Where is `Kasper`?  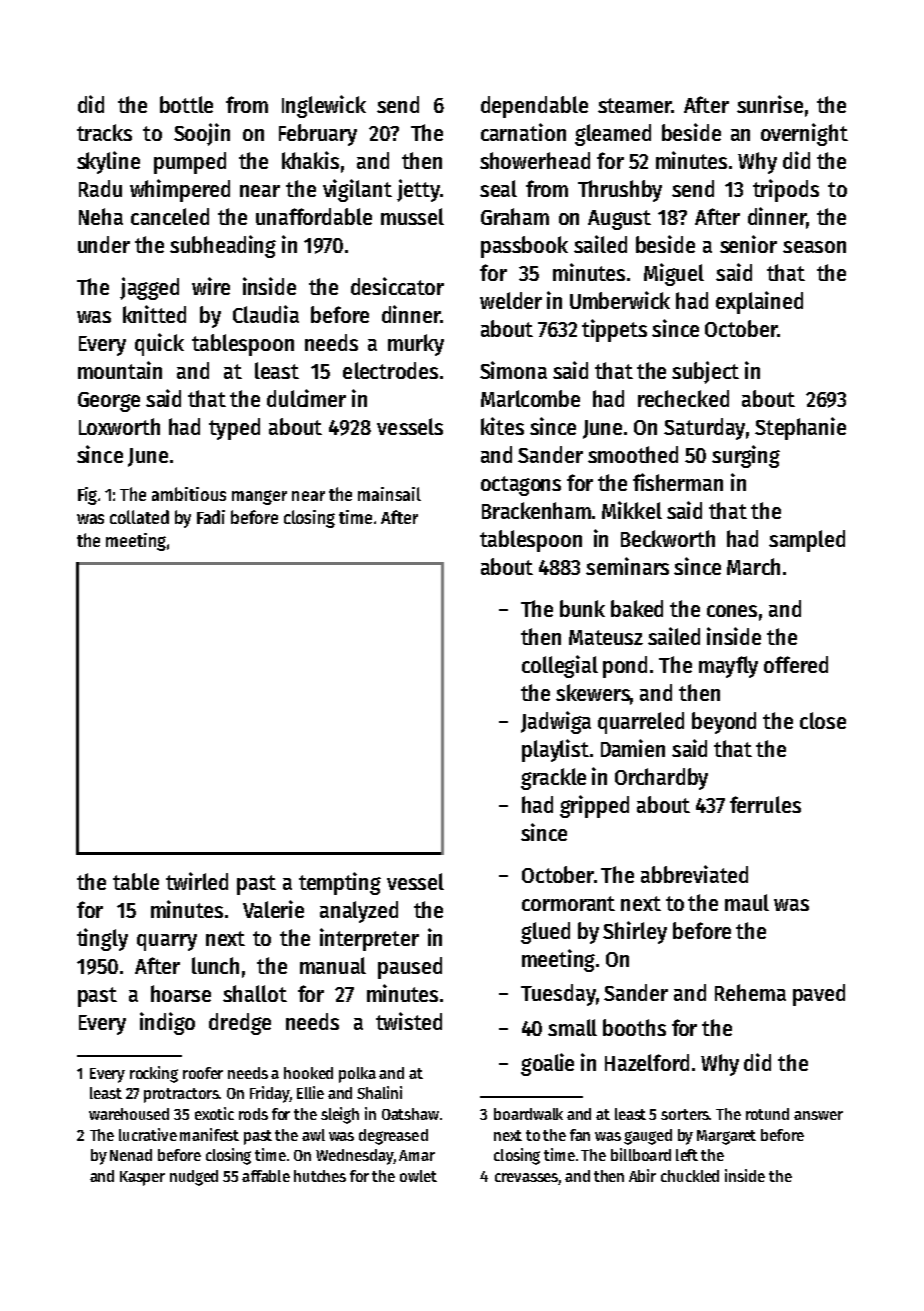
Kasper is located at coordinates (142, 1178).
